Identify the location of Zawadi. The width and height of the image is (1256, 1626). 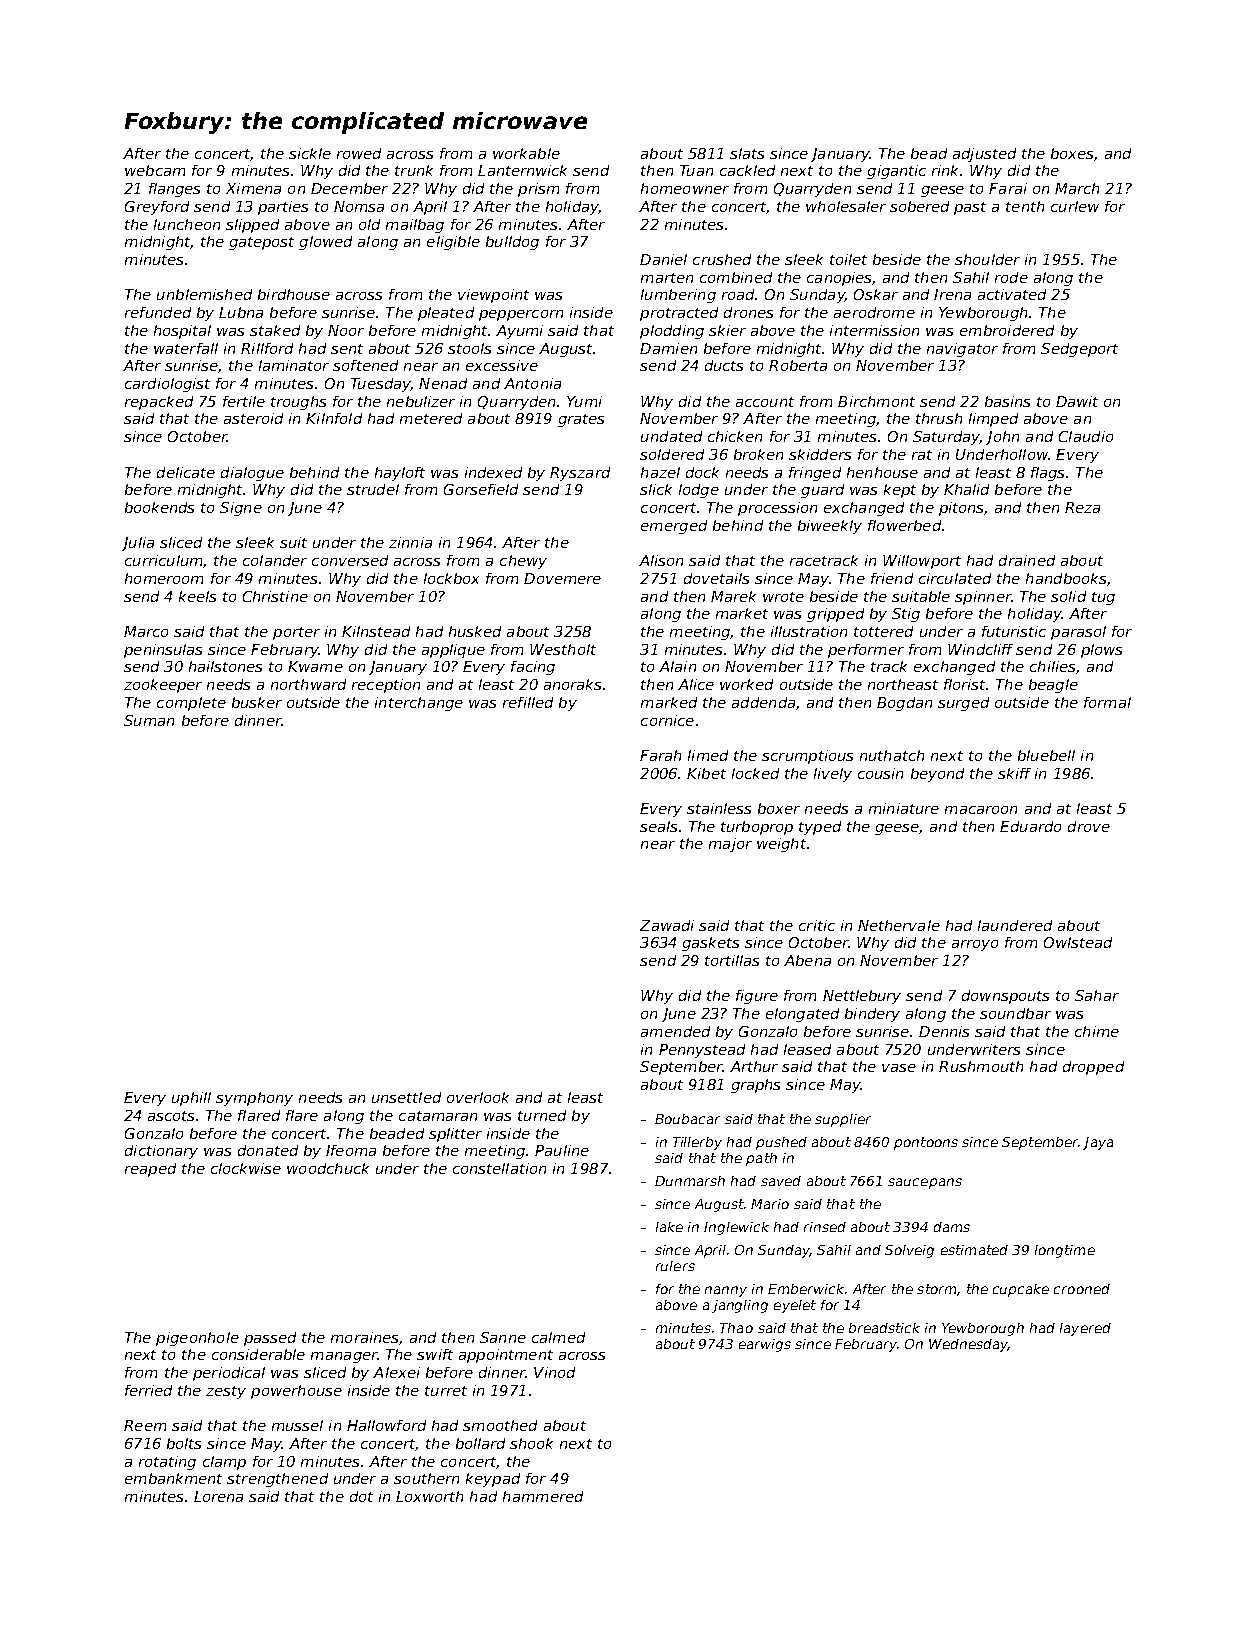
(667, 925).
